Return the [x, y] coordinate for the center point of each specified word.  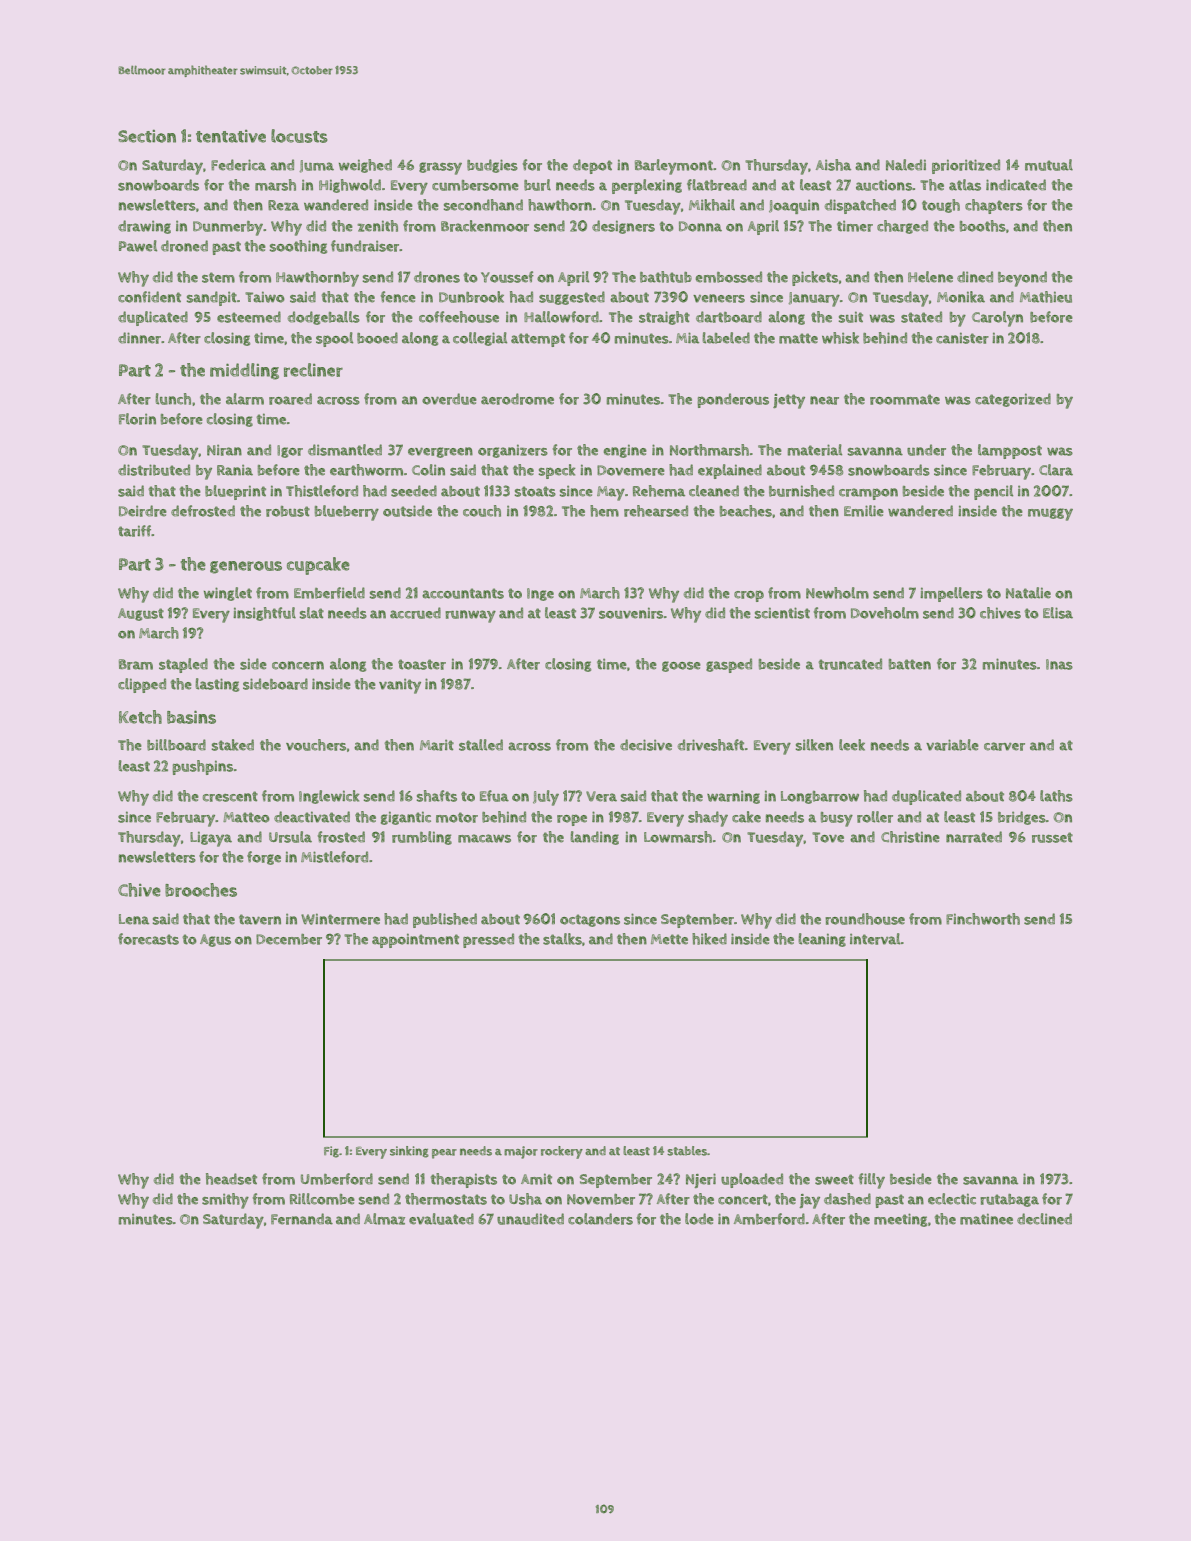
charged [902, 227]
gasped [729, 665]
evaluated [441, 1219]
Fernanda [302, 1219]
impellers [951, 594]
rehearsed [656, 511]
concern [298, 665]
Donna [700, 226]
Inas [1059, 664]
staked [233, 745]
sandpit [212, 298]
